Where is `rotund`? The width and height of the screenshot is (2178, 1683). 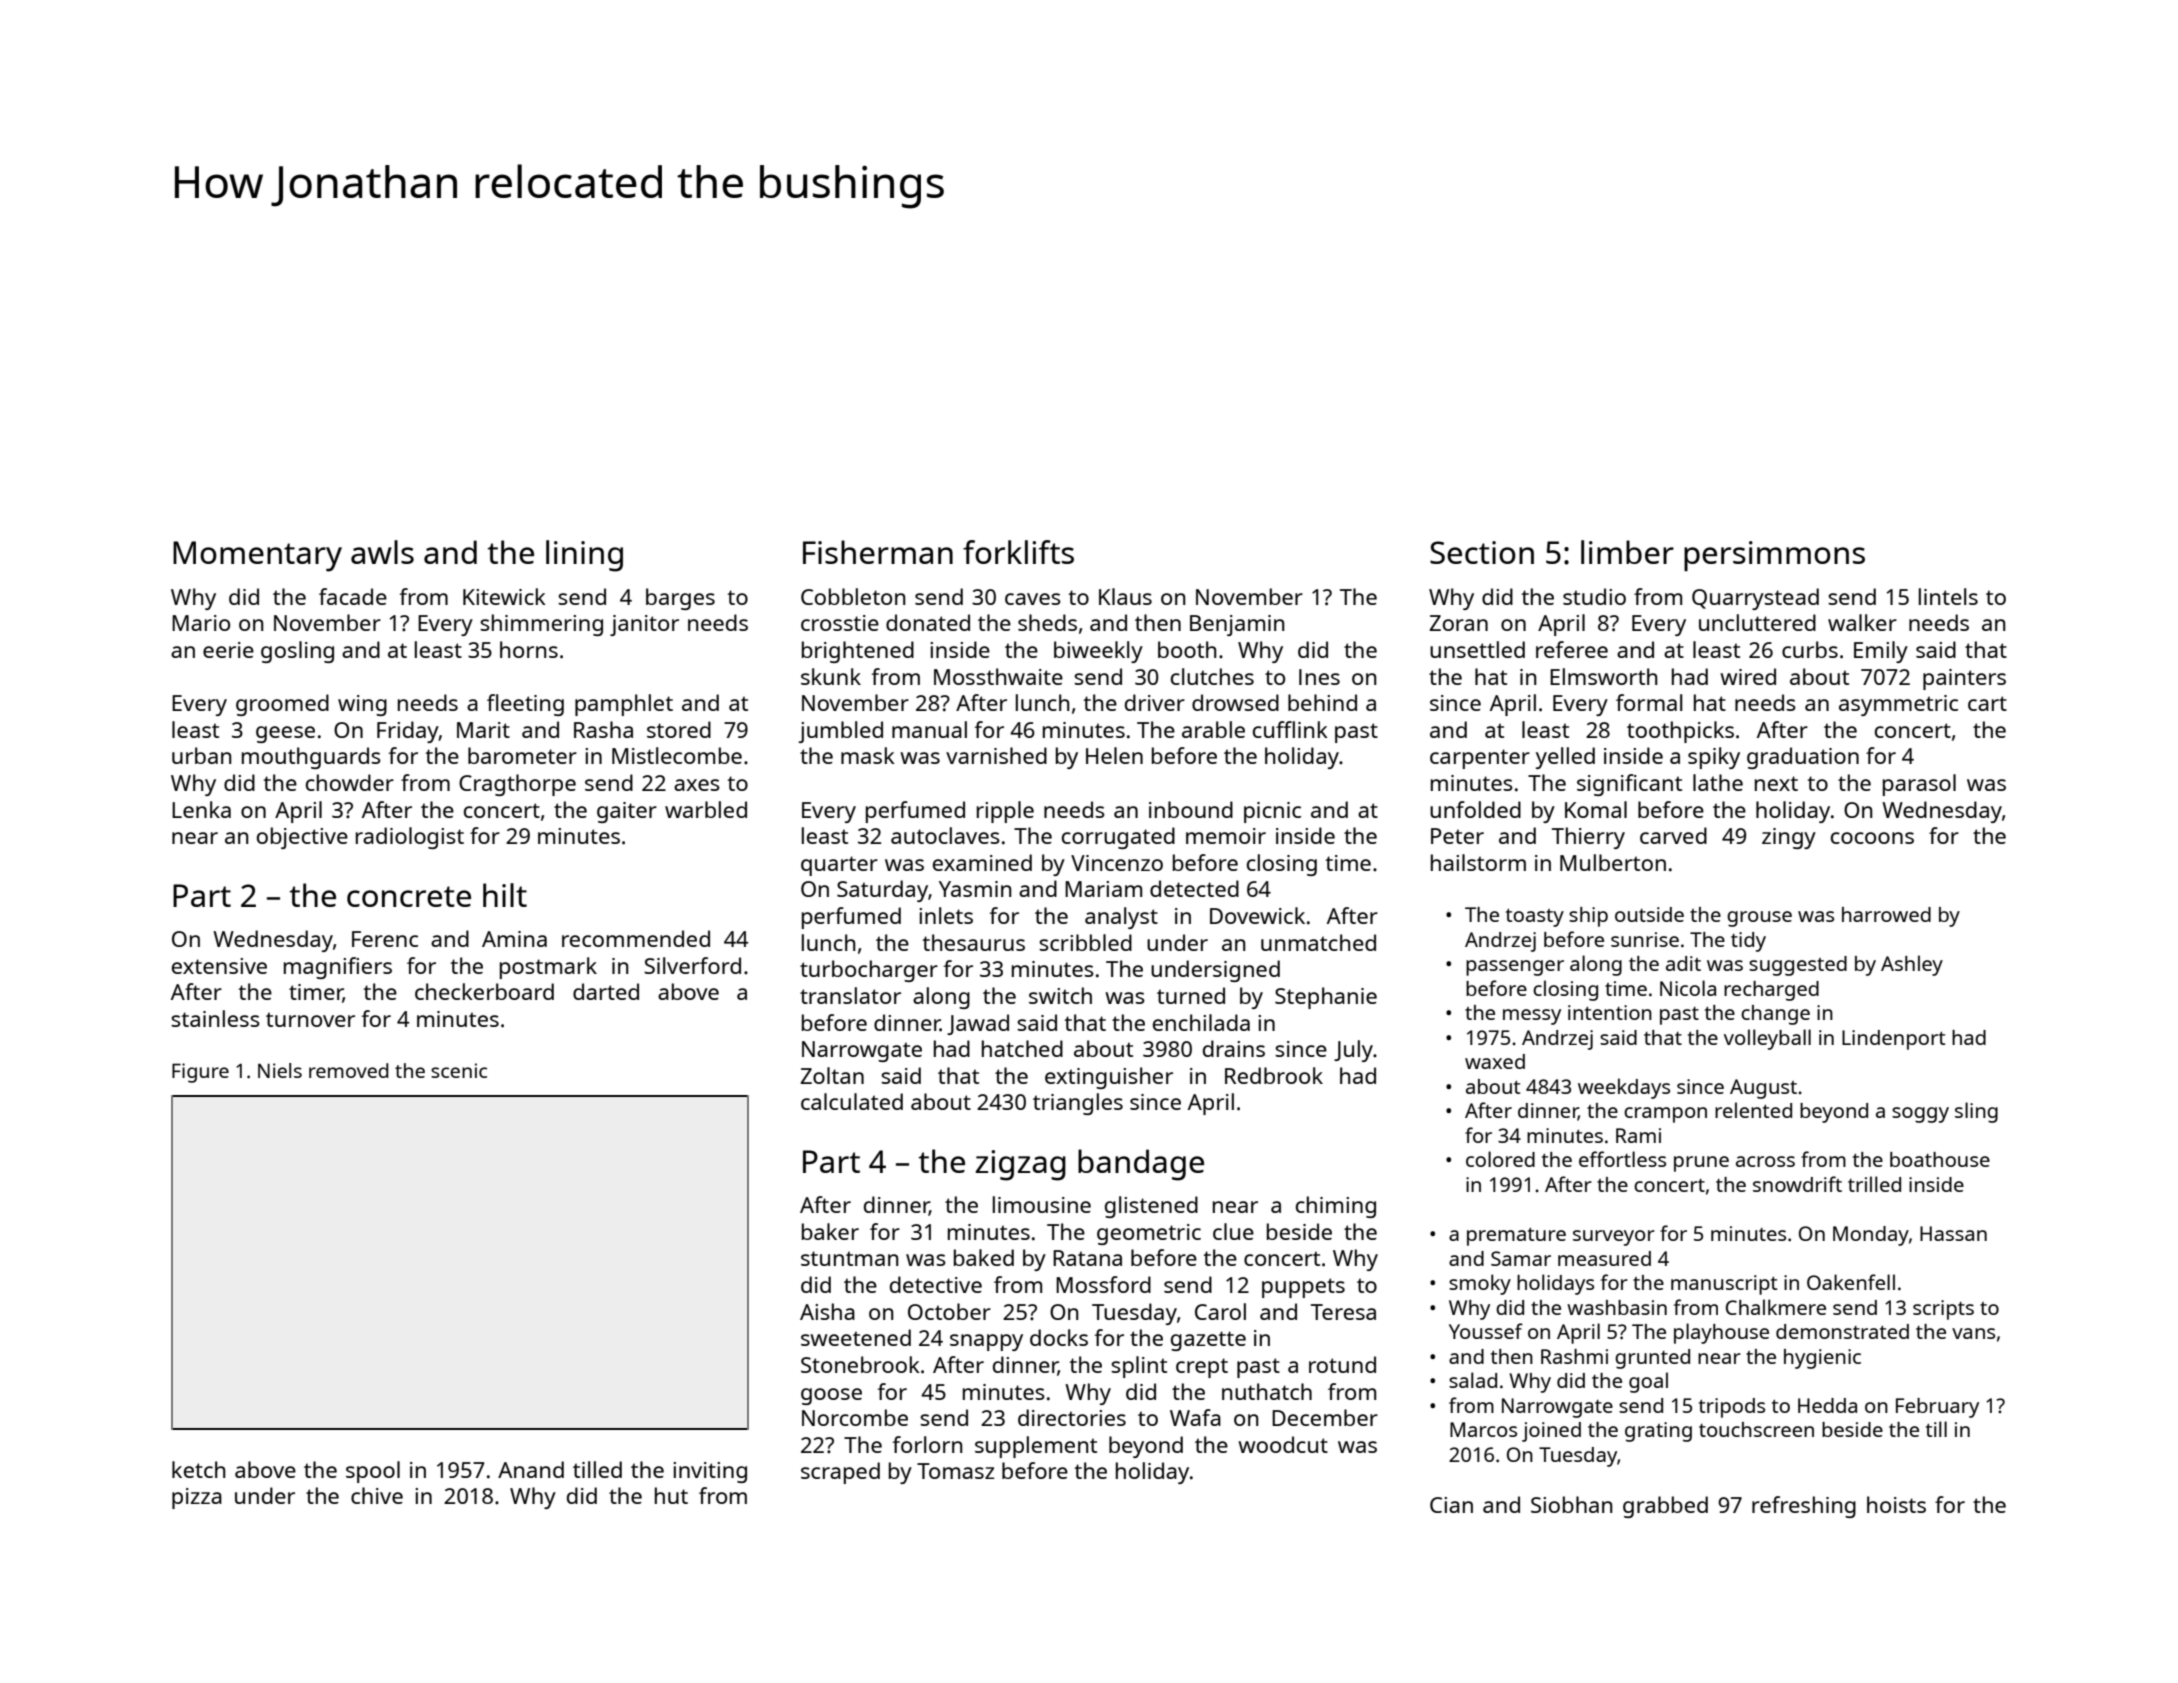
rotund is located at coordinates (1342, 1364).
